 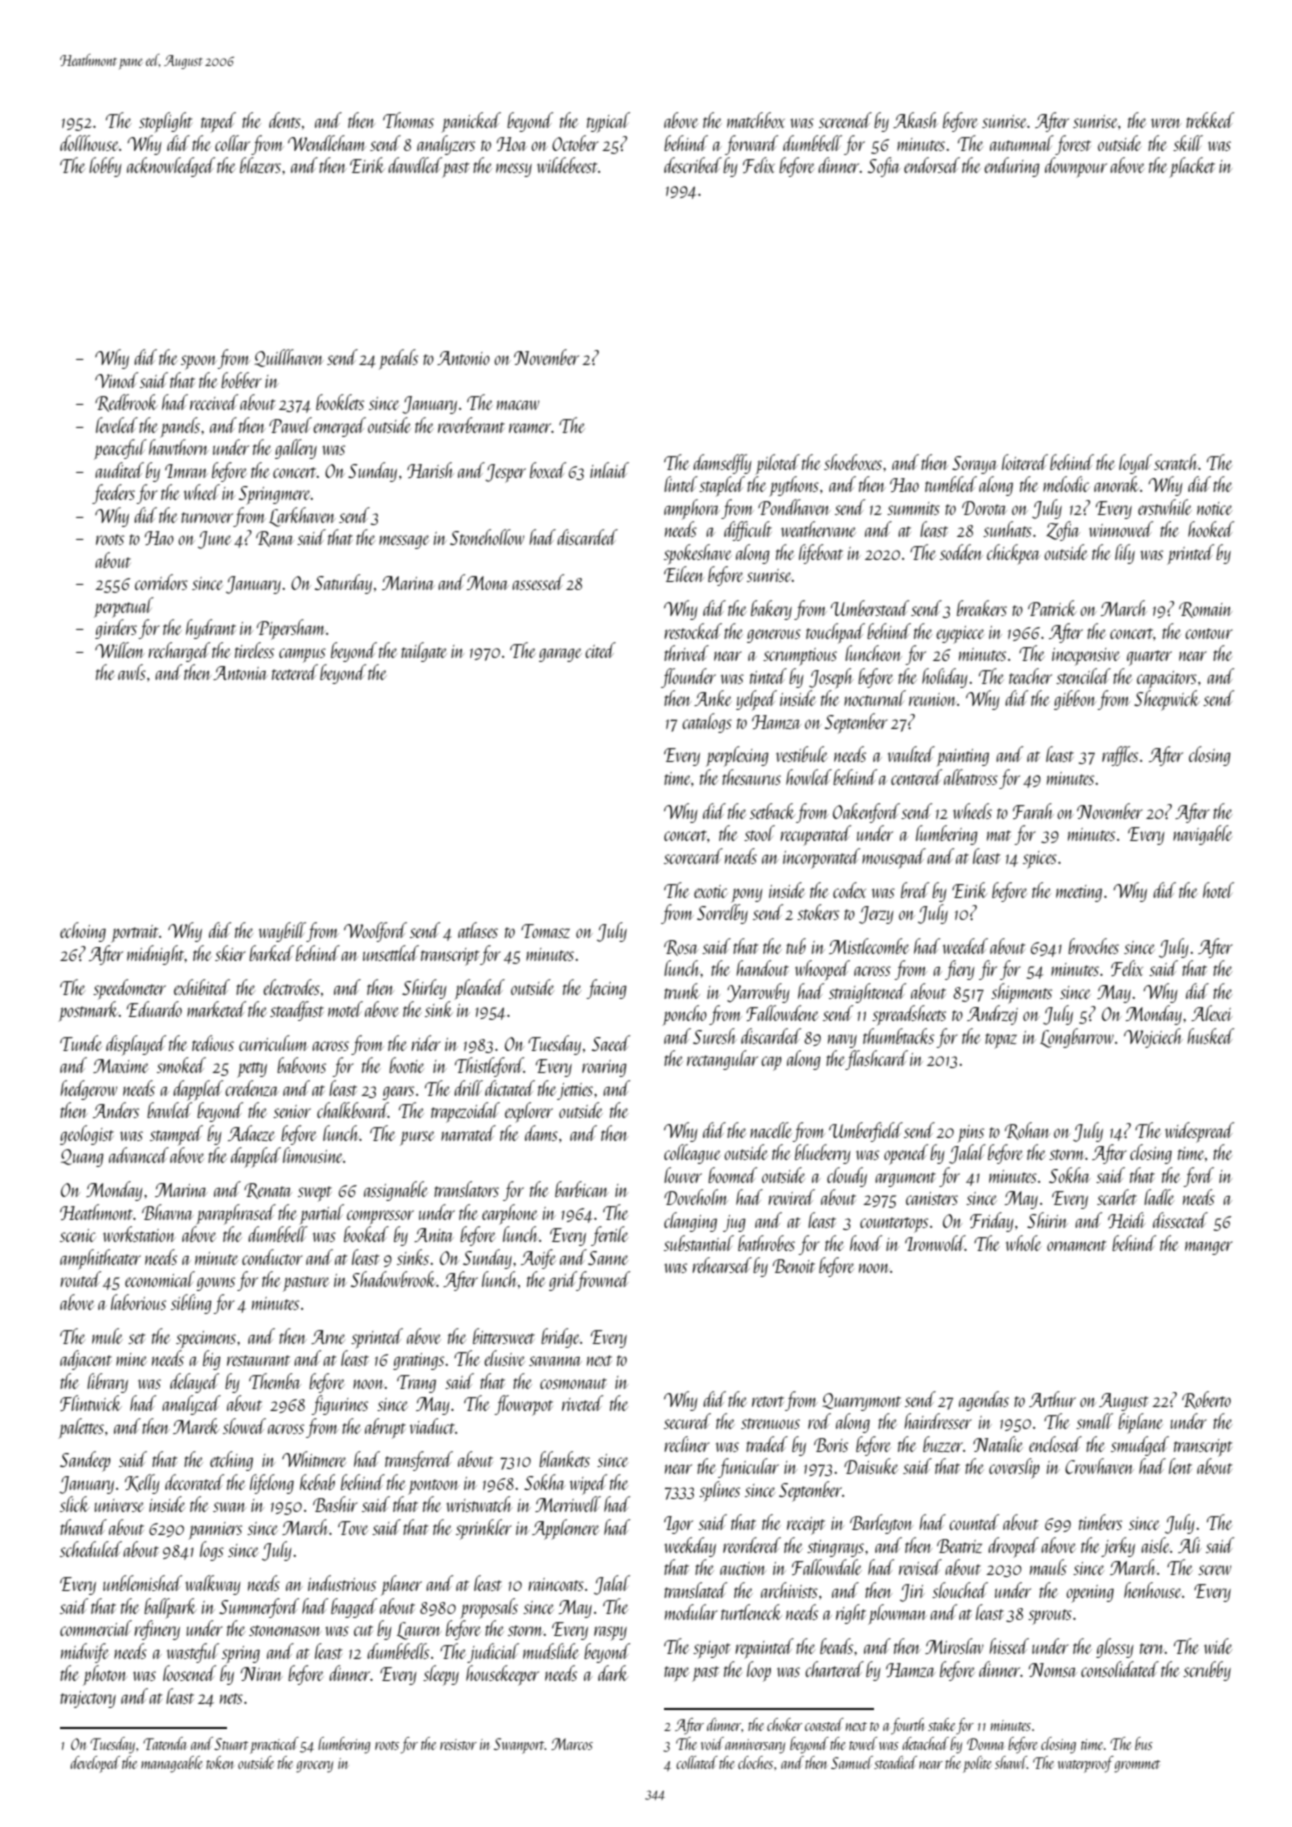 What do you see at coordinates (132, 672) in the page?
I see `awls` at bounding box center [132, 672].
